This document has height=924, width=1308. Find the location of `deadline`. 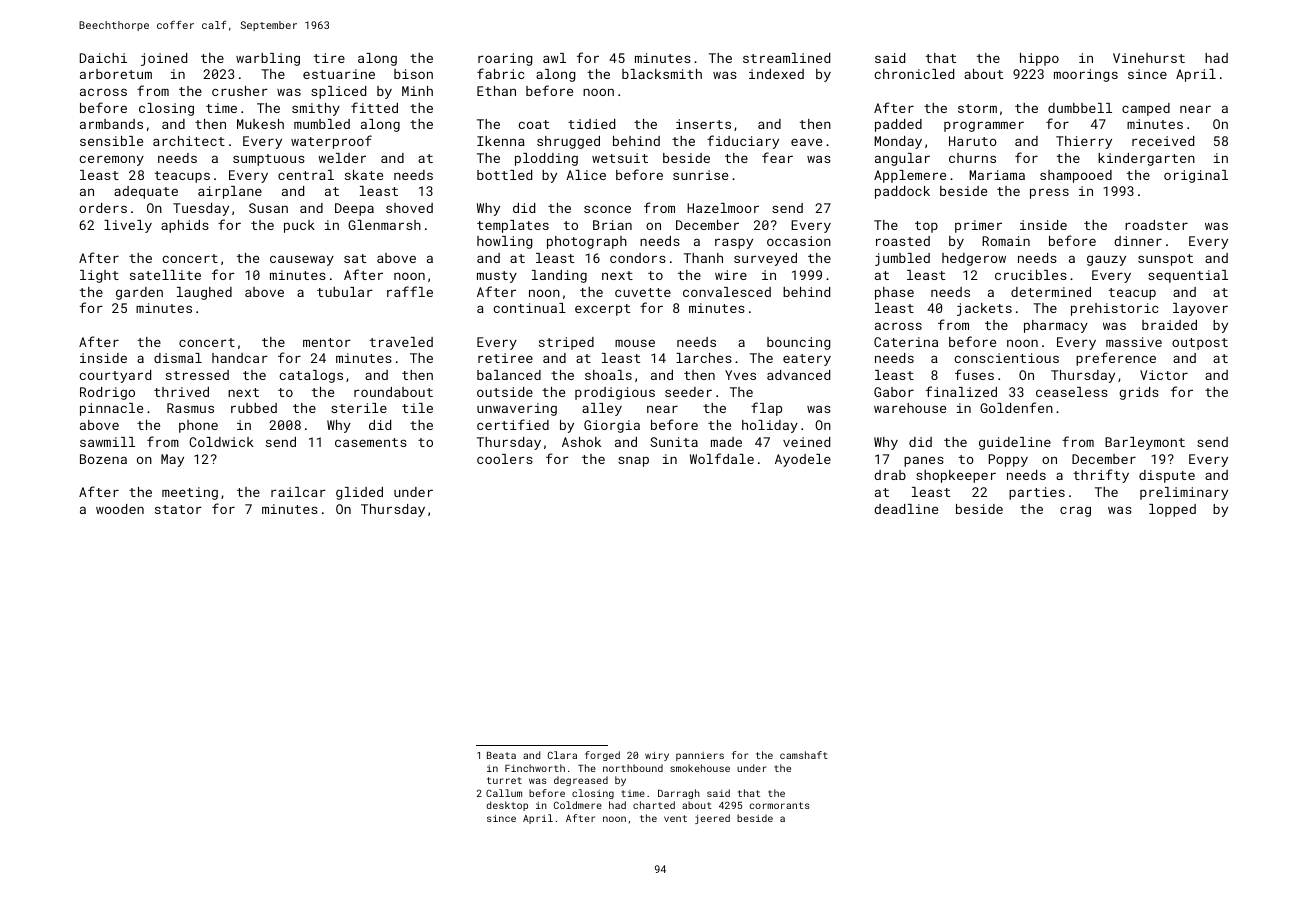

deadline is located at coordinates (906, 509).
